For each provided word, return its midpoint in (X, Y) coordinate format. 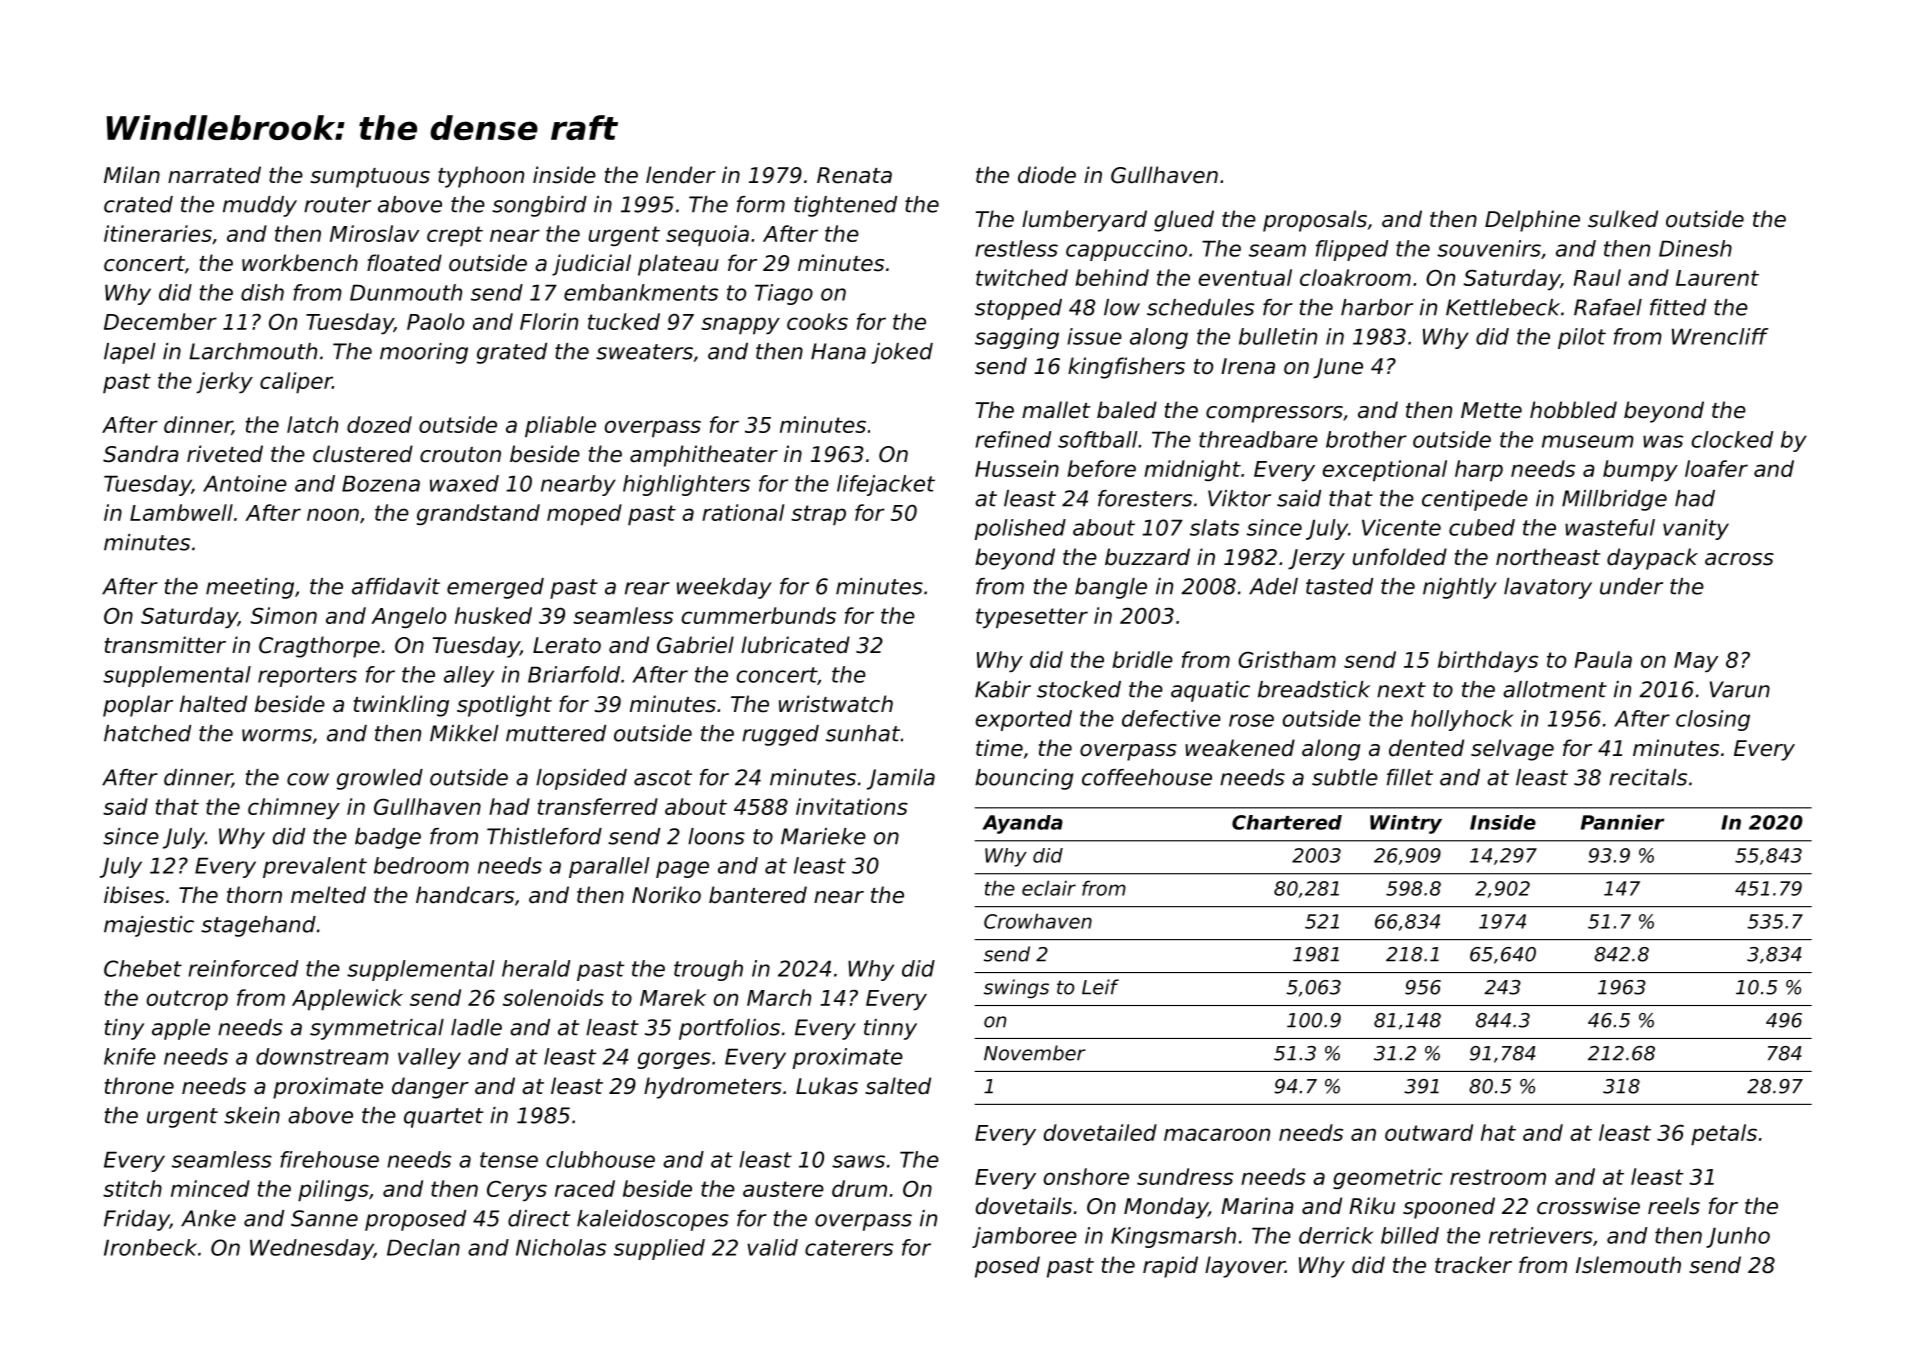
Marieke (823, 836)
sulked (1623, 219)
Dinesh (1695, 248)
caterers (849, 1248)
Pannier (1622, 822)
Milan (132, 175)
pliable (560, 427)
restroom (1498, 1177)
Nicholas (561, 1247)
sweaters (644, 352)
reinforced (243, 968)
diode (1047, 175)
